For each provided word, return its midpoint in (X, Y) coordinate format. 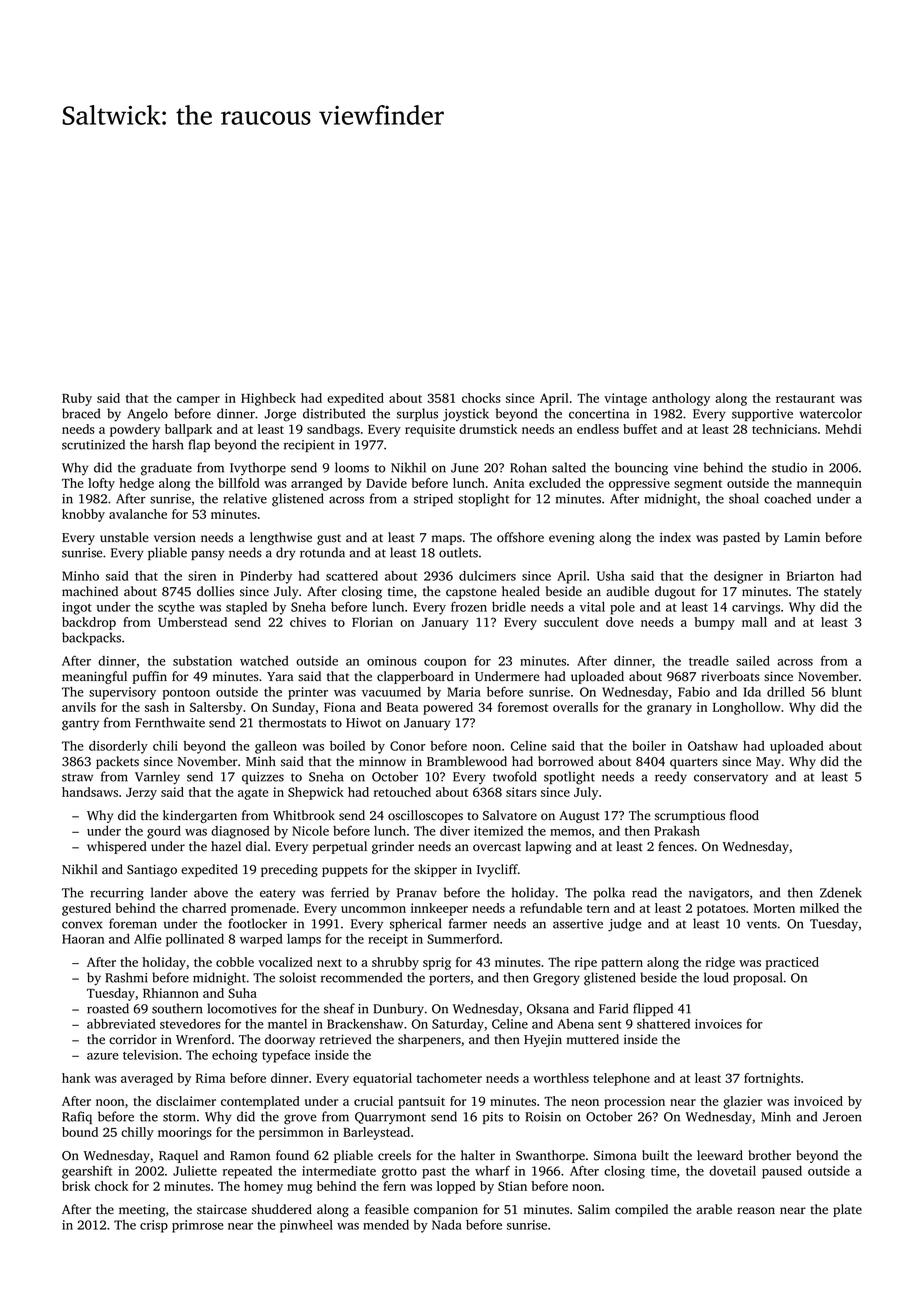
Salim (594, 1209)
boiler (649, 746)
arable (714, 1209)
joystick (466, 415)
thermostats (292, 722)
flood (744, 815)
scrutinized (93, 444)
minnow (382, 762)
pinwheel (306, 1226)
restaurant (805, 399)
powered (448, 708)
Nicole (310, 831)
